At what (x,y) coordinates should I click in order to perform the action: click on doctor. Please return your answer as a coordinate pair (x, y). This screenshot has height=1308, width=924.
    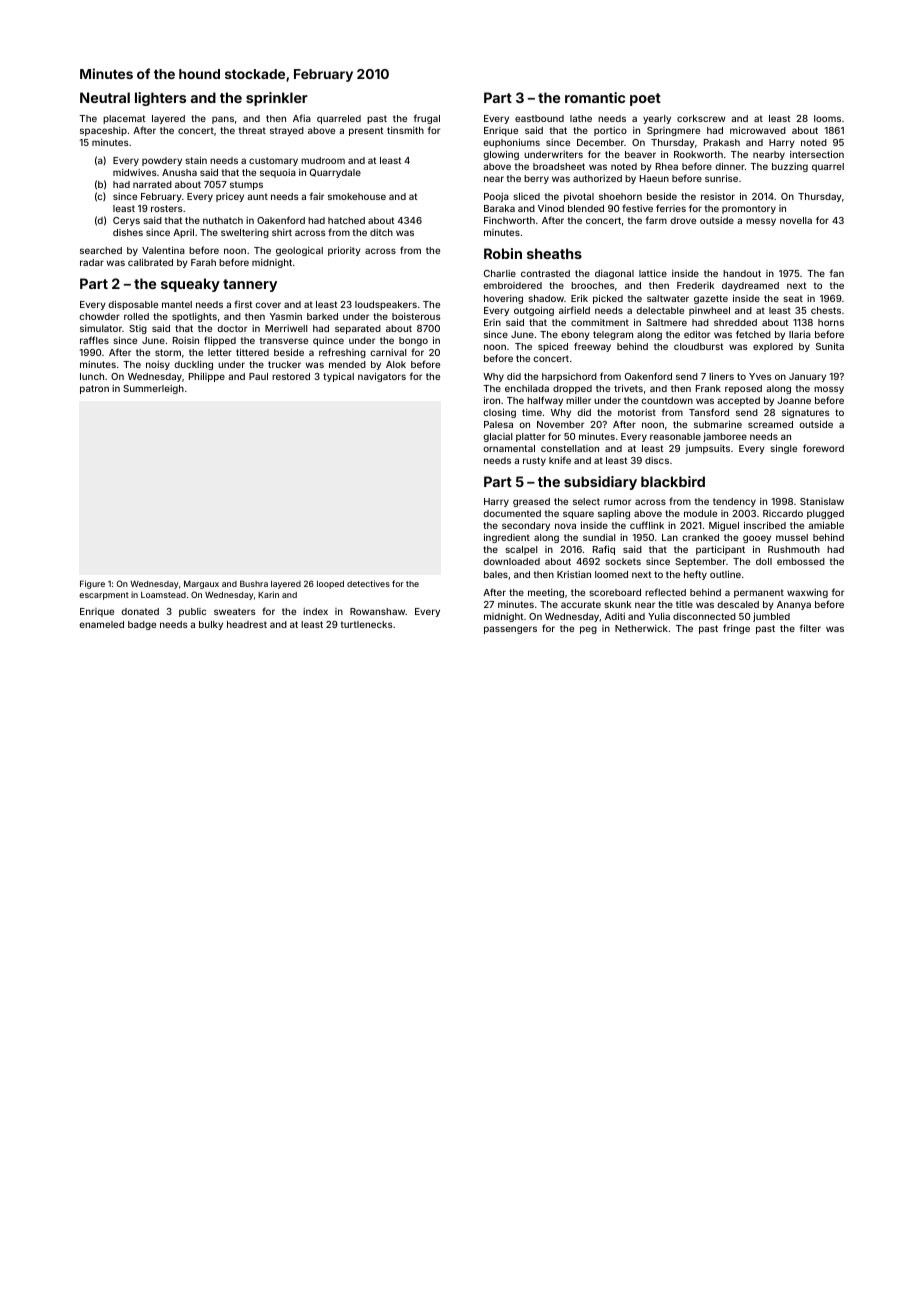
    Looking at the image, I should click on (232, 328).
